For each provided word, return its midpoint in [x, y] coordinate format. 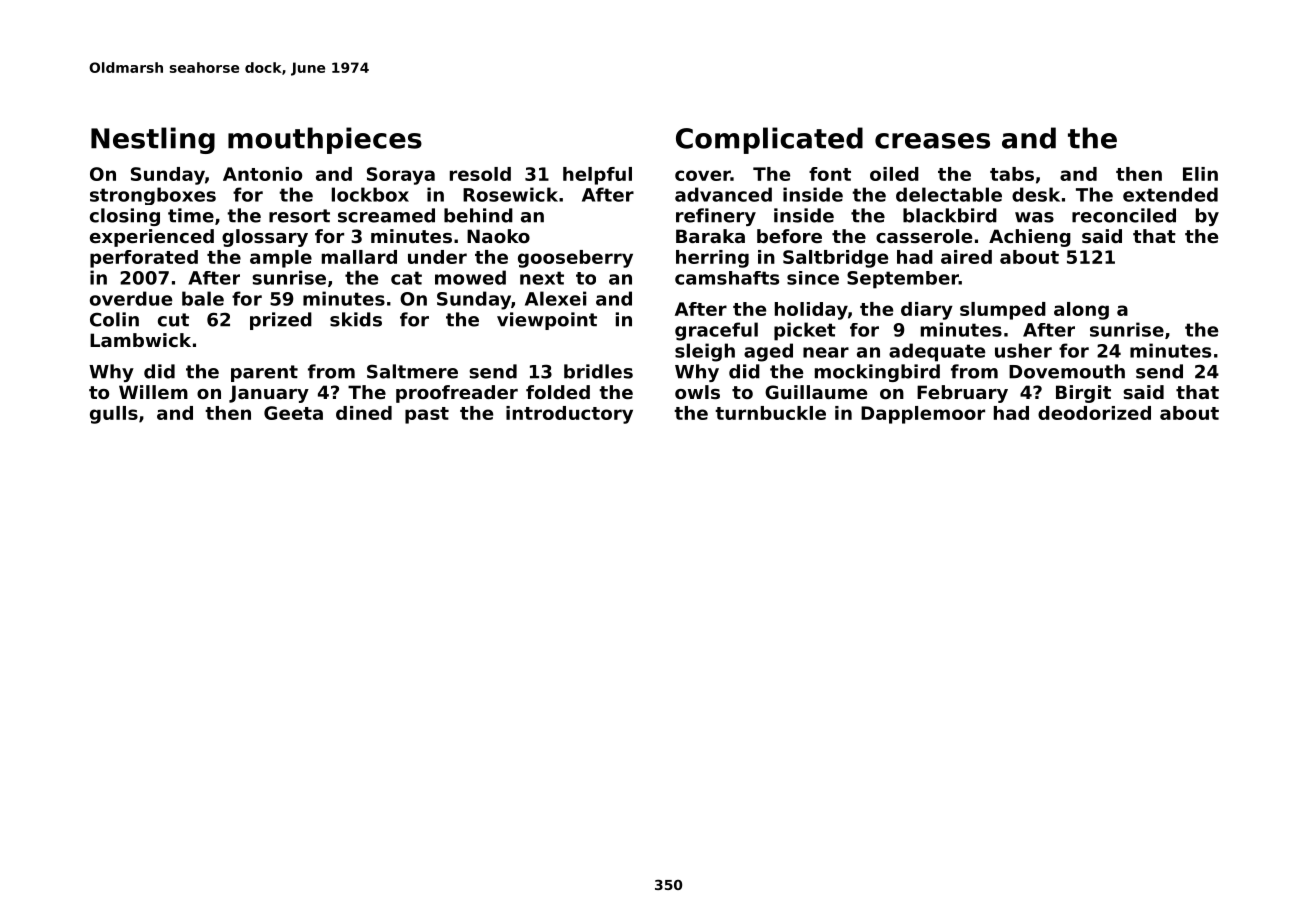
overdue [131, 298]
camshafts [727, 278]
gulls [114, 415]
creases [932, 141]
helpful [597, 176]
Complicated [769, 140]
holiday [811, 311]
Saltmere [412, 371]
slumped [1003, 311]
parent [264, 373]
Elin [1200, 174]
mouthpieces [325, 140]
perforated [144, 259]
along [1081, 311]
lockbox [370, 194]
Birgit [1083, 394]
